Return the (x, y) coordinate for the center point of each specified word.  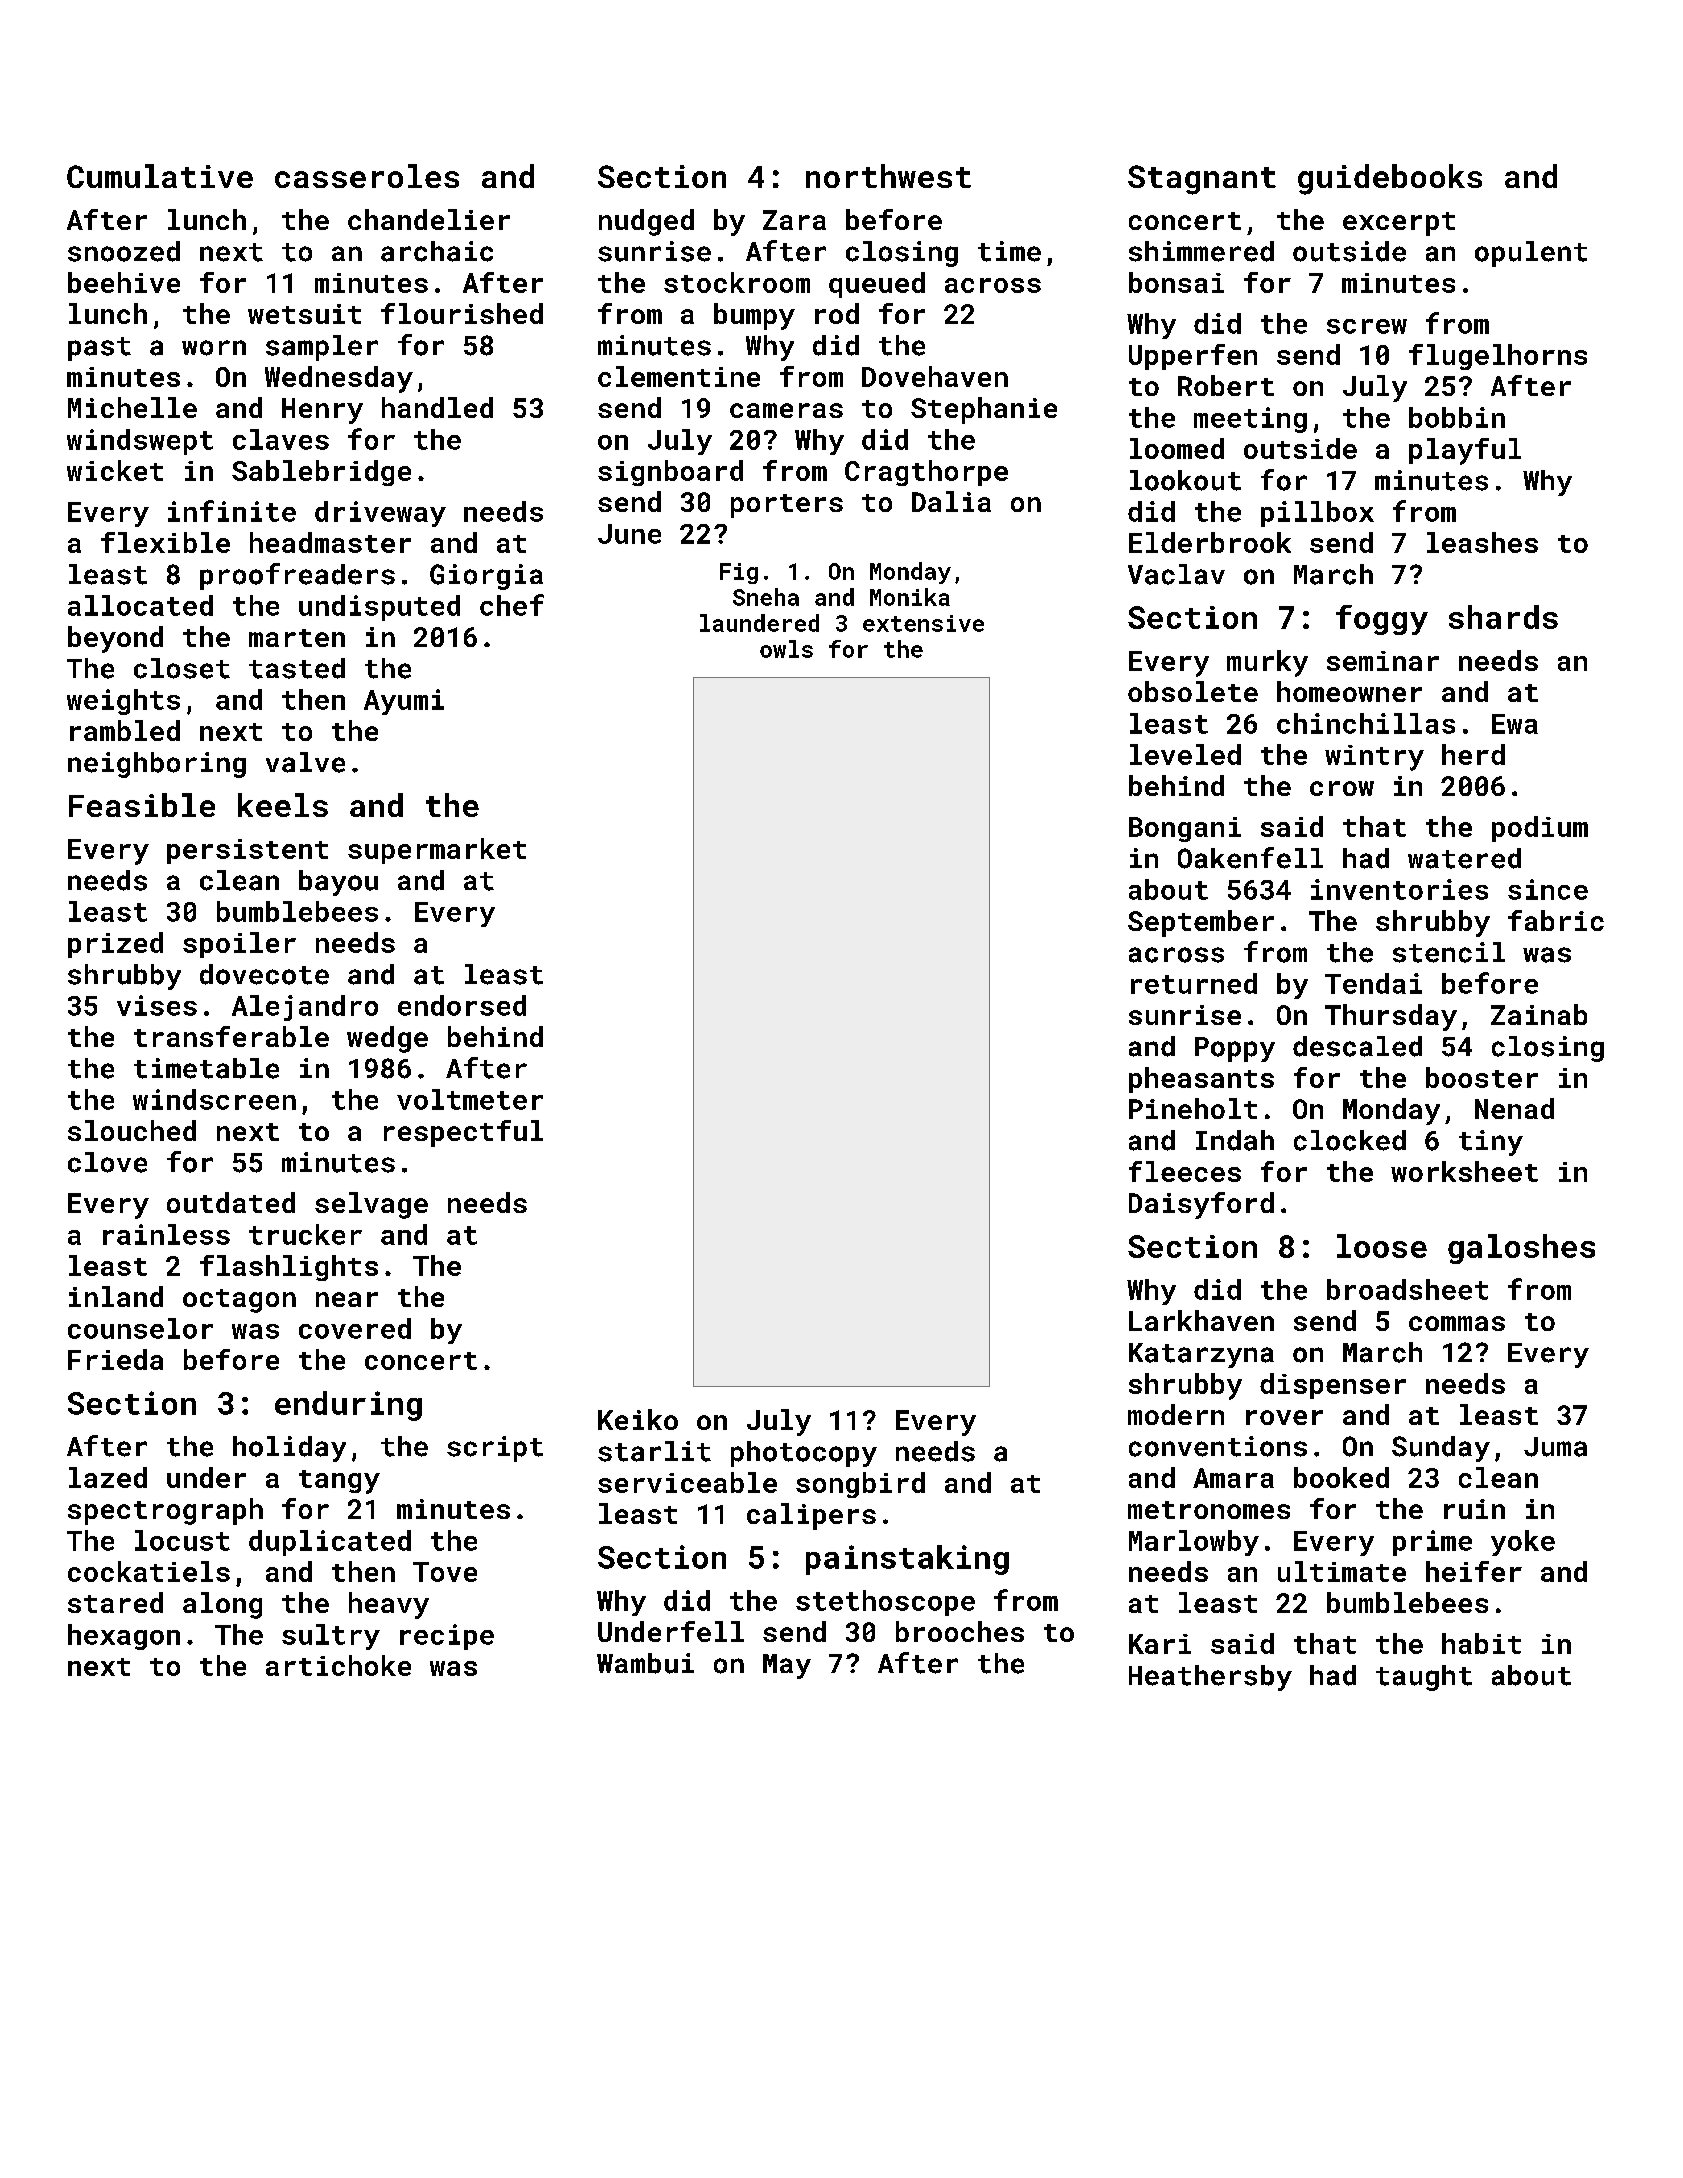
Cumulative (160, 176)
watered (1464, 858)
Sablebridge (321, 473)
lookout (1185, 480)
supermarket (437, 851)
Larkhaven (1201, 1320)
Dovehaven (935, 376)
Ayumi (404, 702)
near (347, 1299)
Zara (794, 220)
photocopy (804, 1454)
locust (182, 1540)
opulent (1531, 254)
